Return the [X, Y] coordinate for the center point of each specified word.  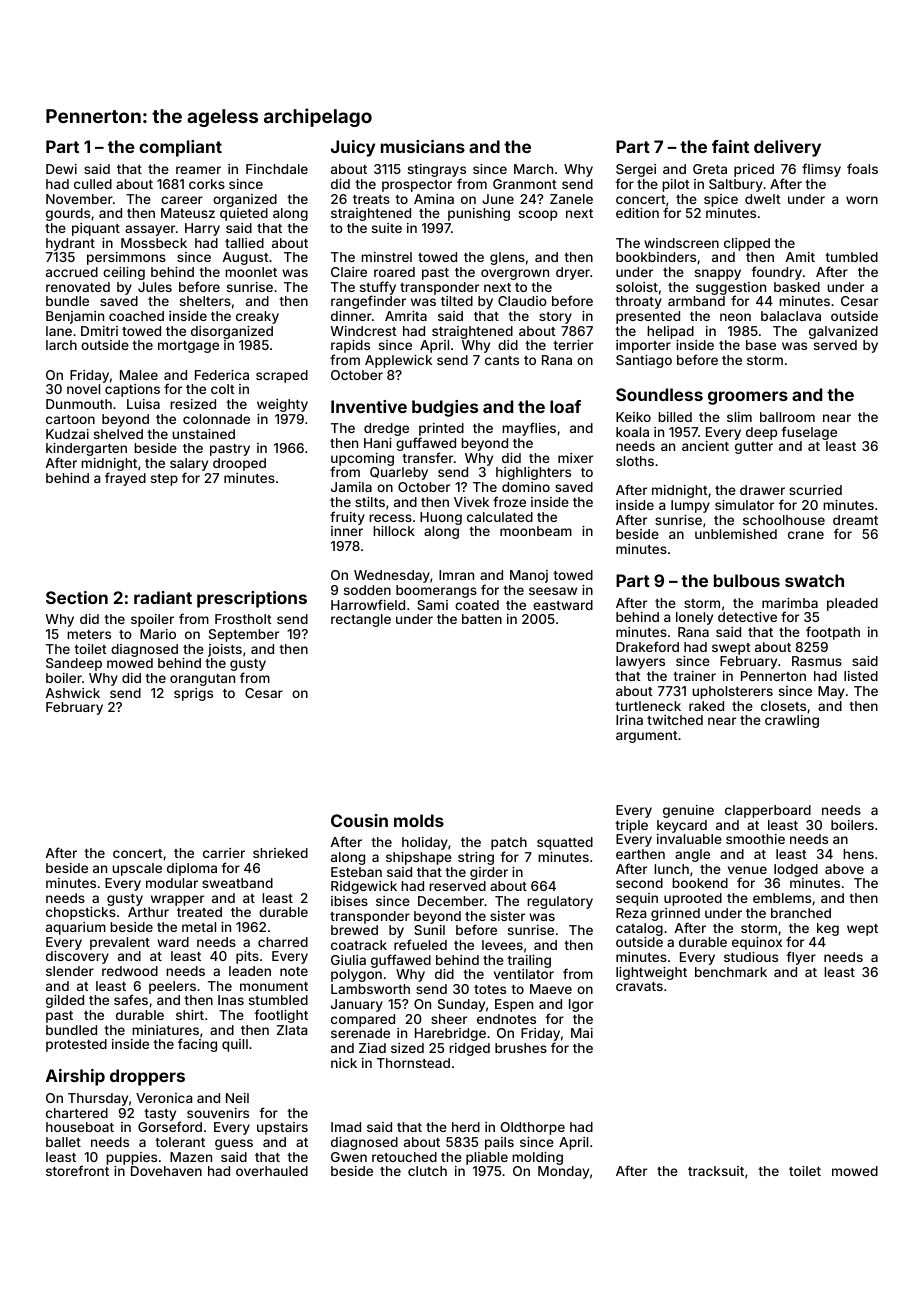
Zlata [292, 1030]
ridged [469, 1049]
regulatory [560, 902]
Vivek [471, 502]
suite [387, 228]
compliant [180, 148]
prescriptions [252, 599]
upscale [137, 869]
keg [828, 929]
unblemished [736, 534]
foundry [776, 273]
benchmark [731, 972]
